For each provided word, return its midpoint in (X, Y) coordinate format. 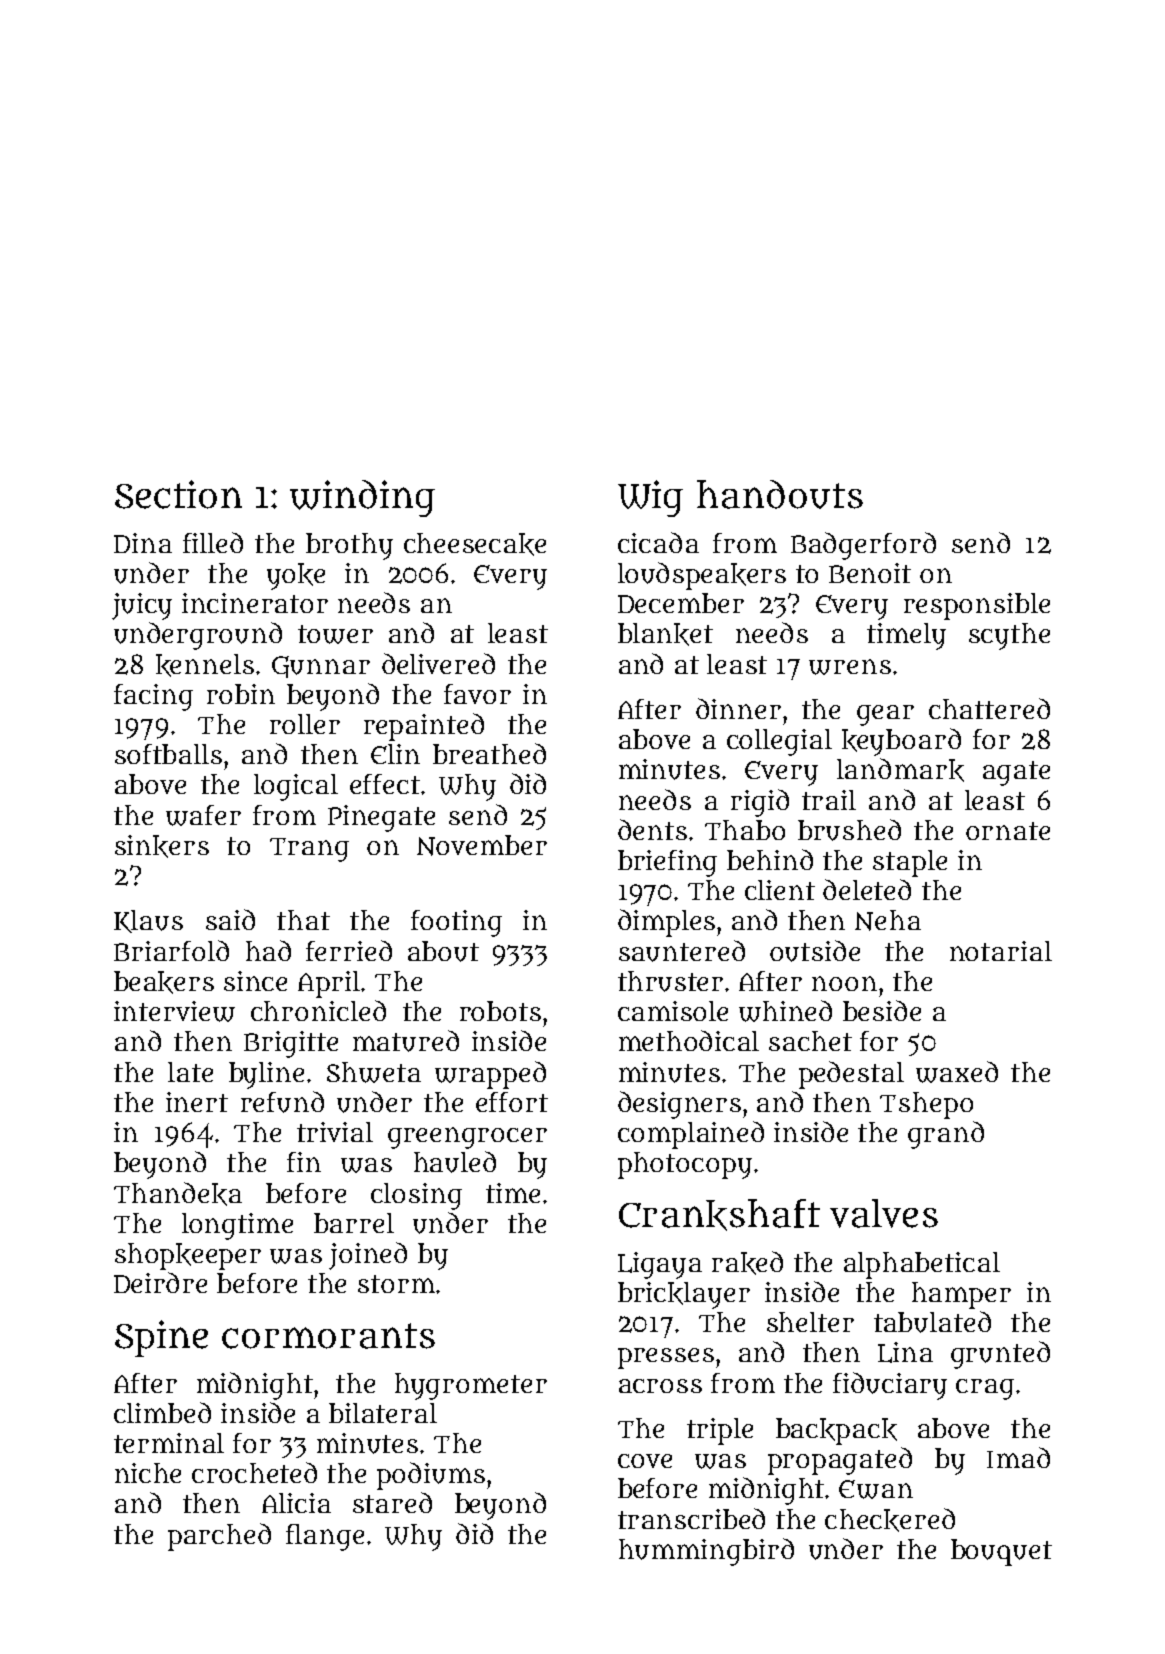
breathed (489, 753)
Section (178, 494)
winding (362, 498)
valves (884, 1213)
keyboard (901, 742)
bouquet (1001, 1552)
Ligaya (660, 1265)
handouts (780, 494)
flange (325, 1537)
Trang (309, 850)
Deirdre (160, 1282)
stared (392, 1502)
